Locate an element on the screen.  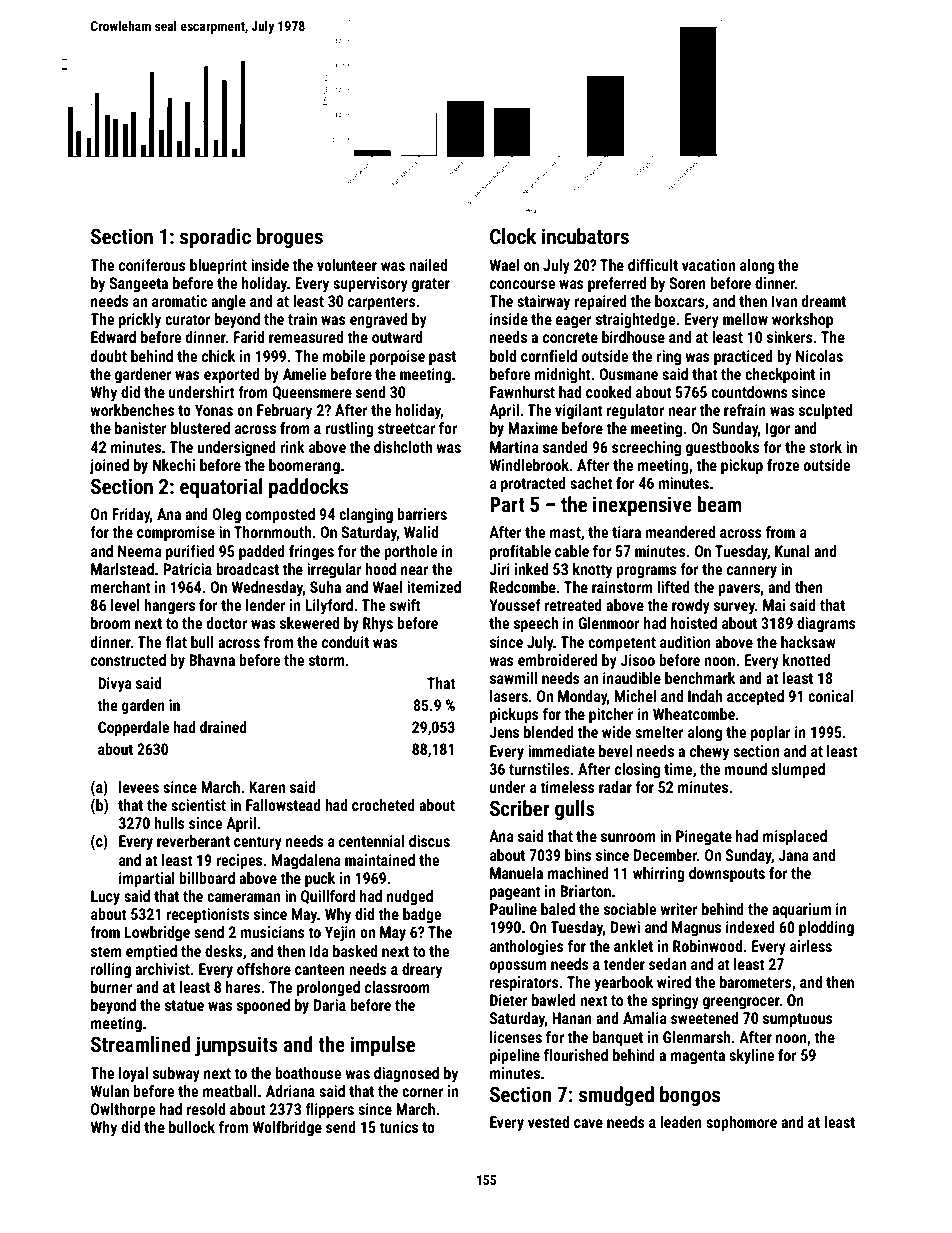
vacation is located at coordinates (708, 265).
